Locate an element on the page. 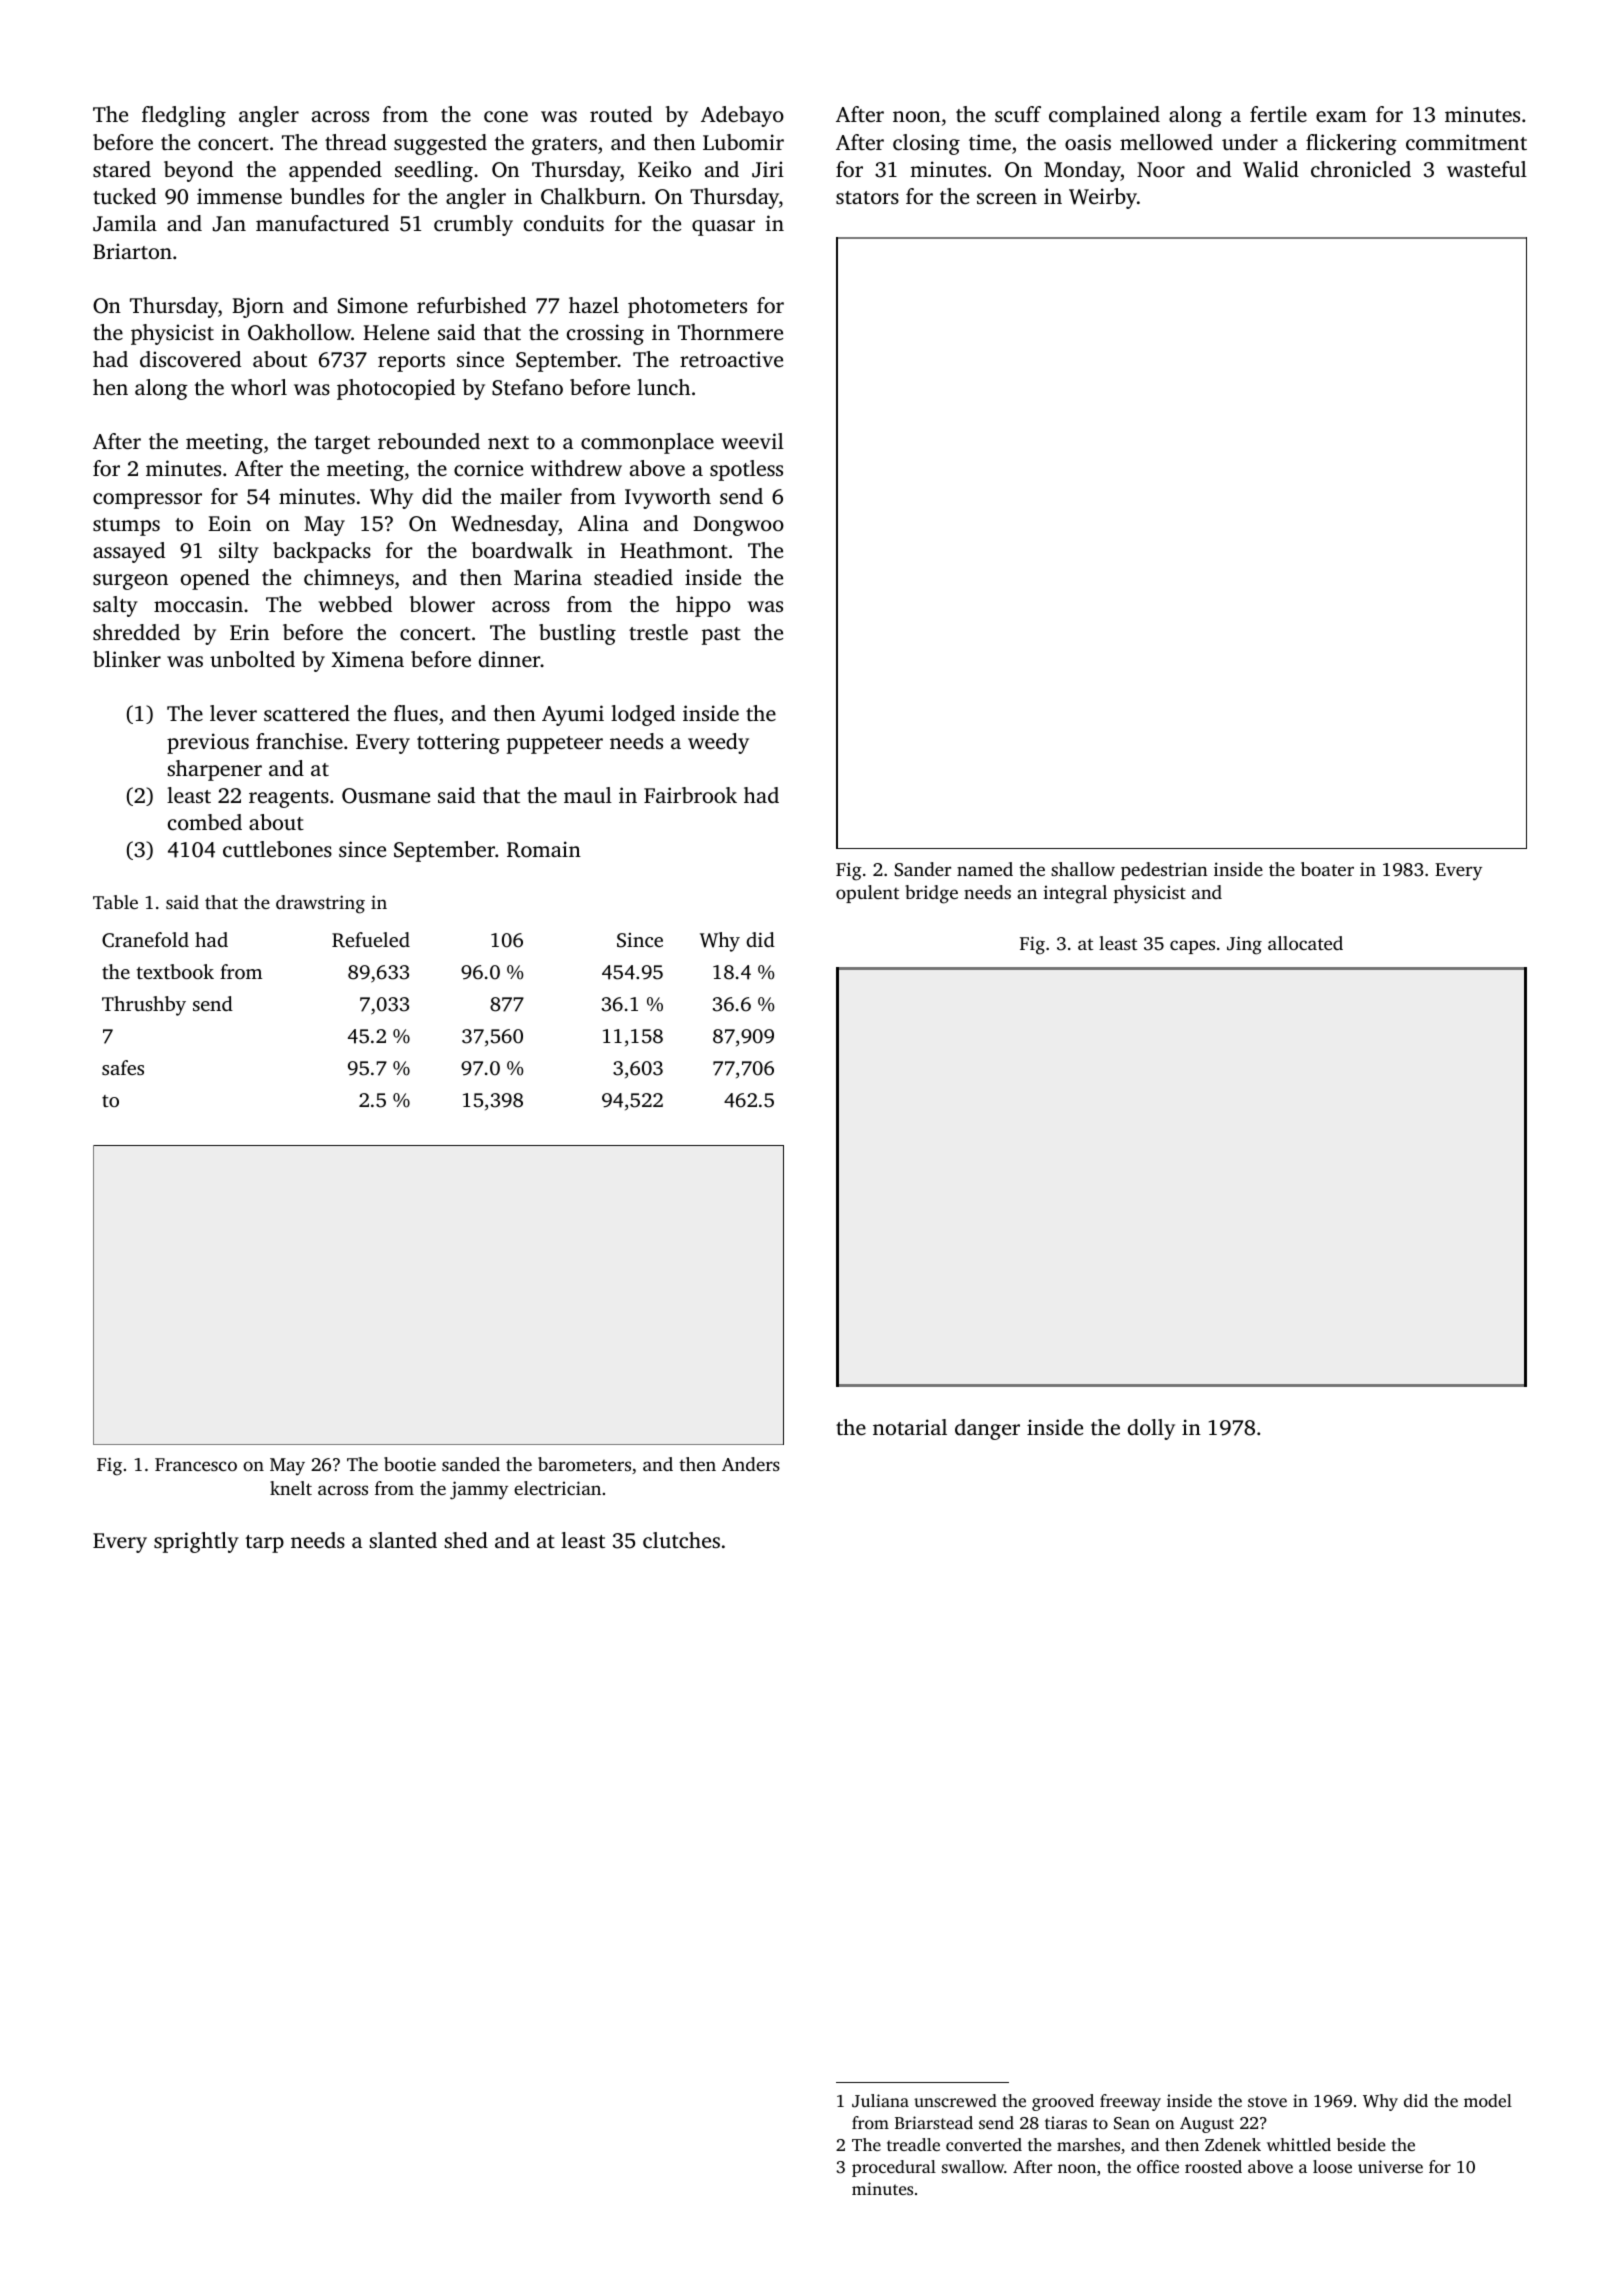 This page has width=1620, height=2292. stove is located at coordinates (1267, 2101).
